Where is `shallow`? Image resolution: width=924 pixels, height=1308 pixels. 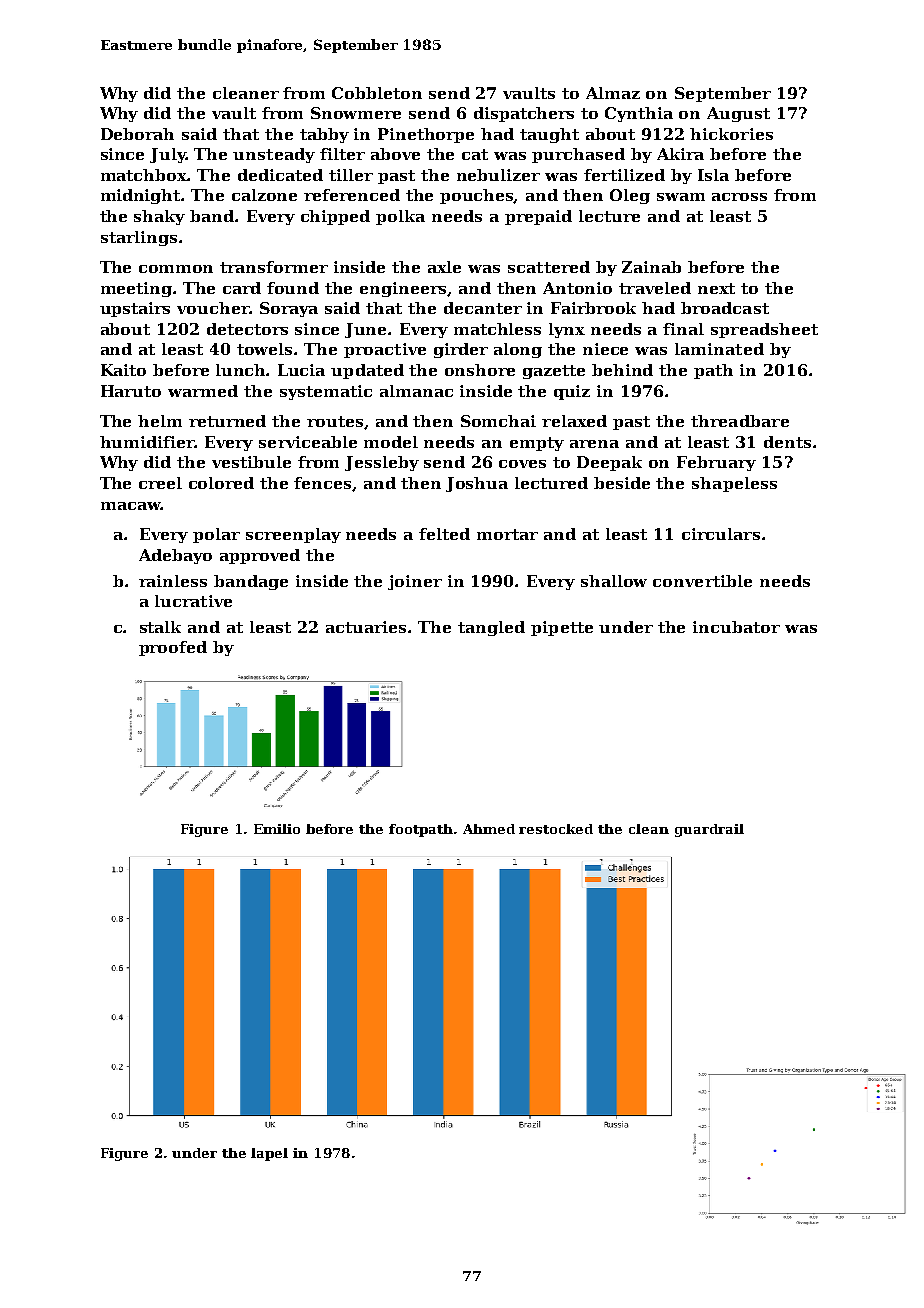 shallow is located at coordinates (614, 581).
